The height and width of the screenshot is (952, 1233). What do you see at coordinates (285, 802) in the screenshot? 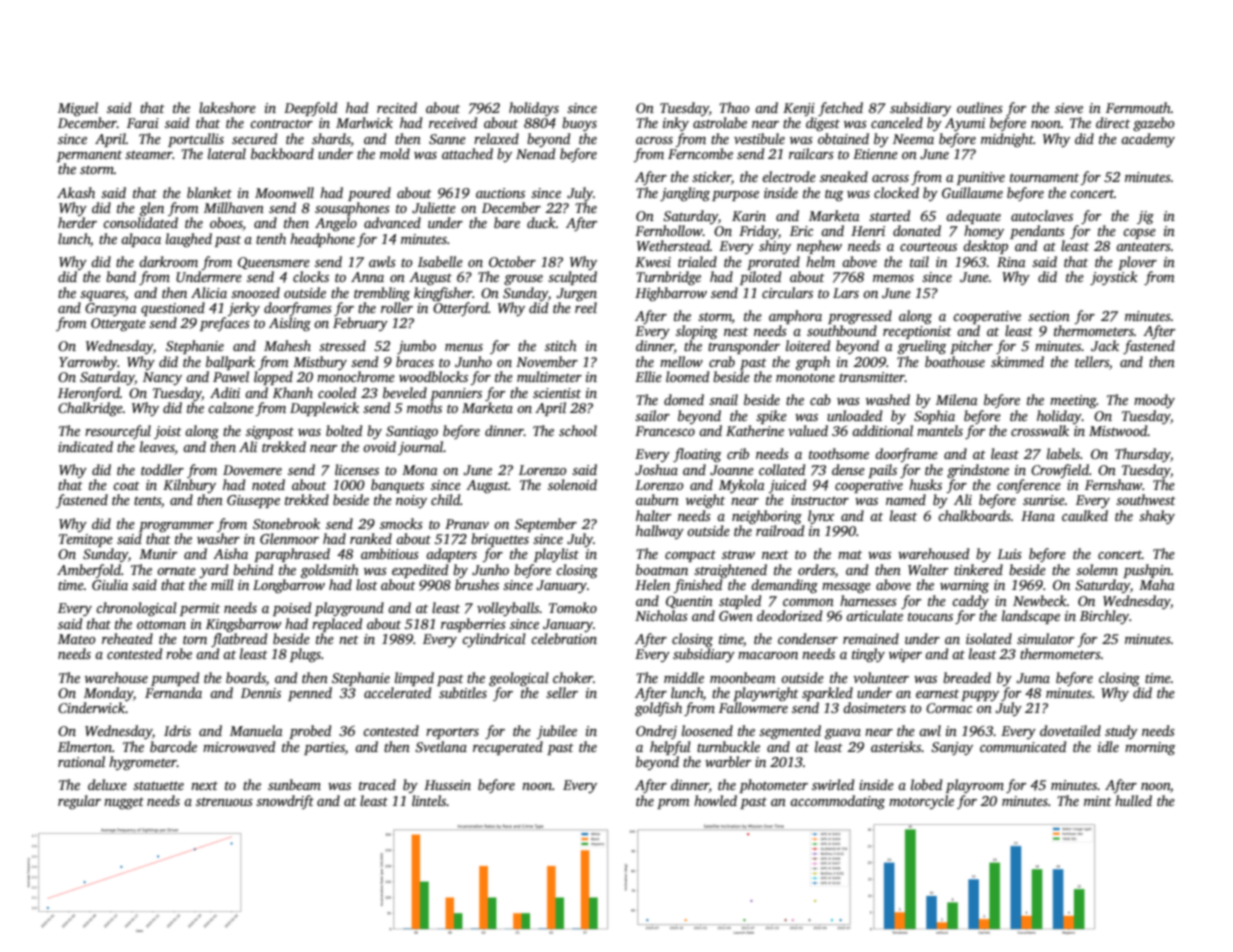
I see `snowdrift` at bounding box center [285, 802].
